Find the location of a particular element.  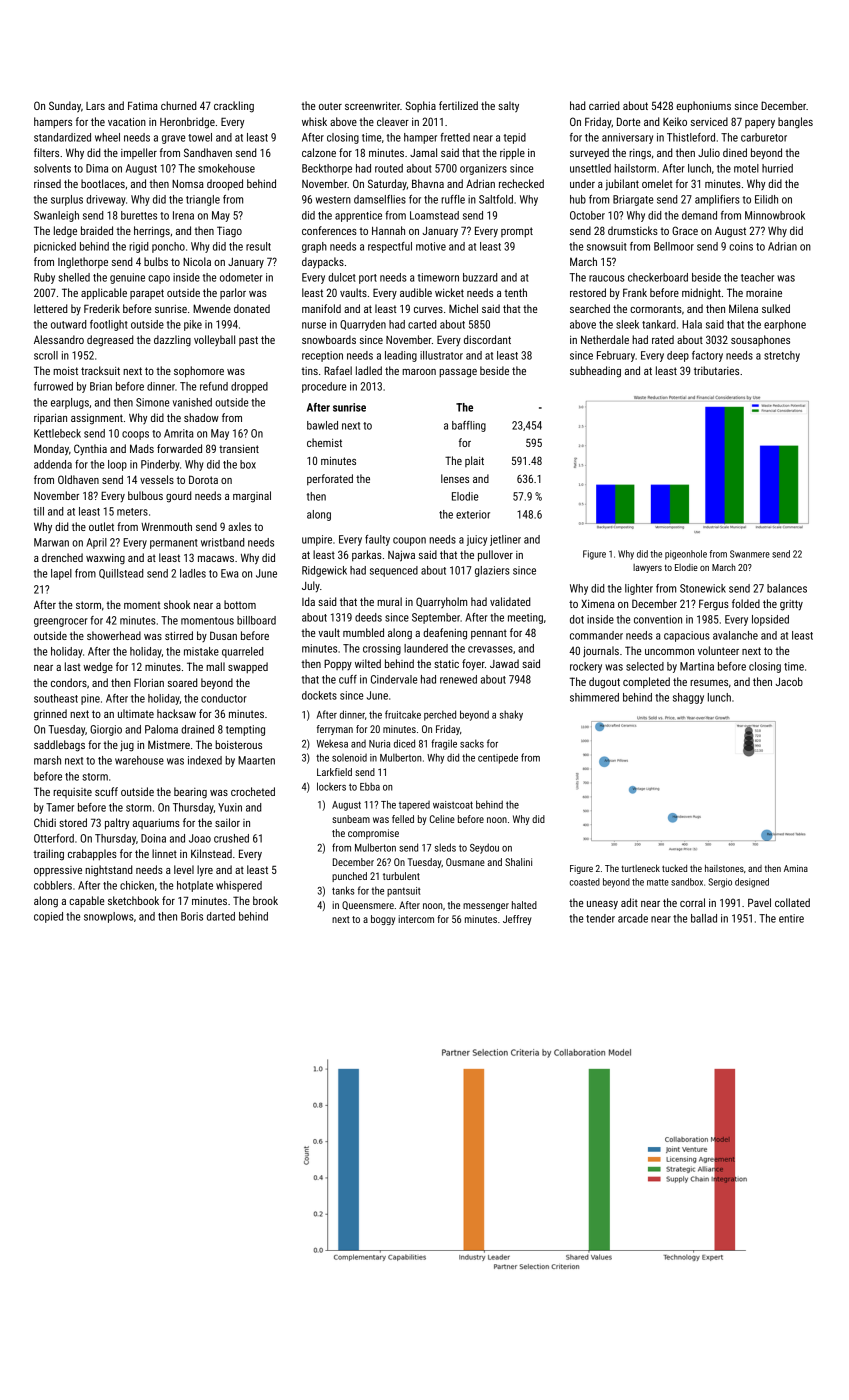

Sandhaven is located at coordinates (208, 152).
